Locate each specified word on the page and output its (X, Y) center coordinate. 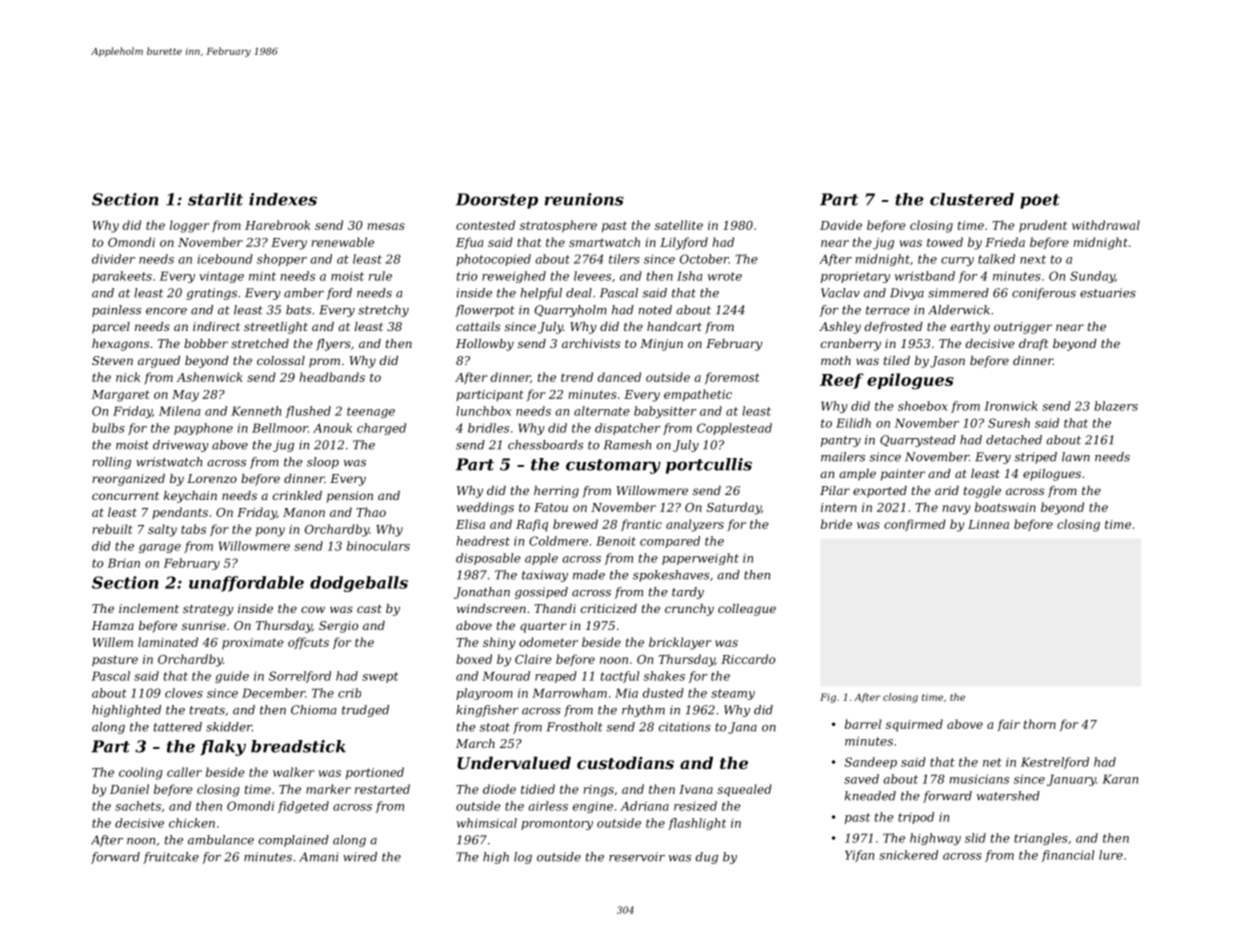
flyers (333, 345)
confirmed (915, 525)
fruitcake (171, 858)
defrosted (894, 328)
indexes (283, 199)
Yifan (859, 856)
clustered (972, 199)
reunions (584, 199)
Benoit (616, 541)
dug (707, 858)
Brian (124, 563)
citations (685, 727)
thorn (1040, 724)
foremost (732, 378)
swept (380, 677)
